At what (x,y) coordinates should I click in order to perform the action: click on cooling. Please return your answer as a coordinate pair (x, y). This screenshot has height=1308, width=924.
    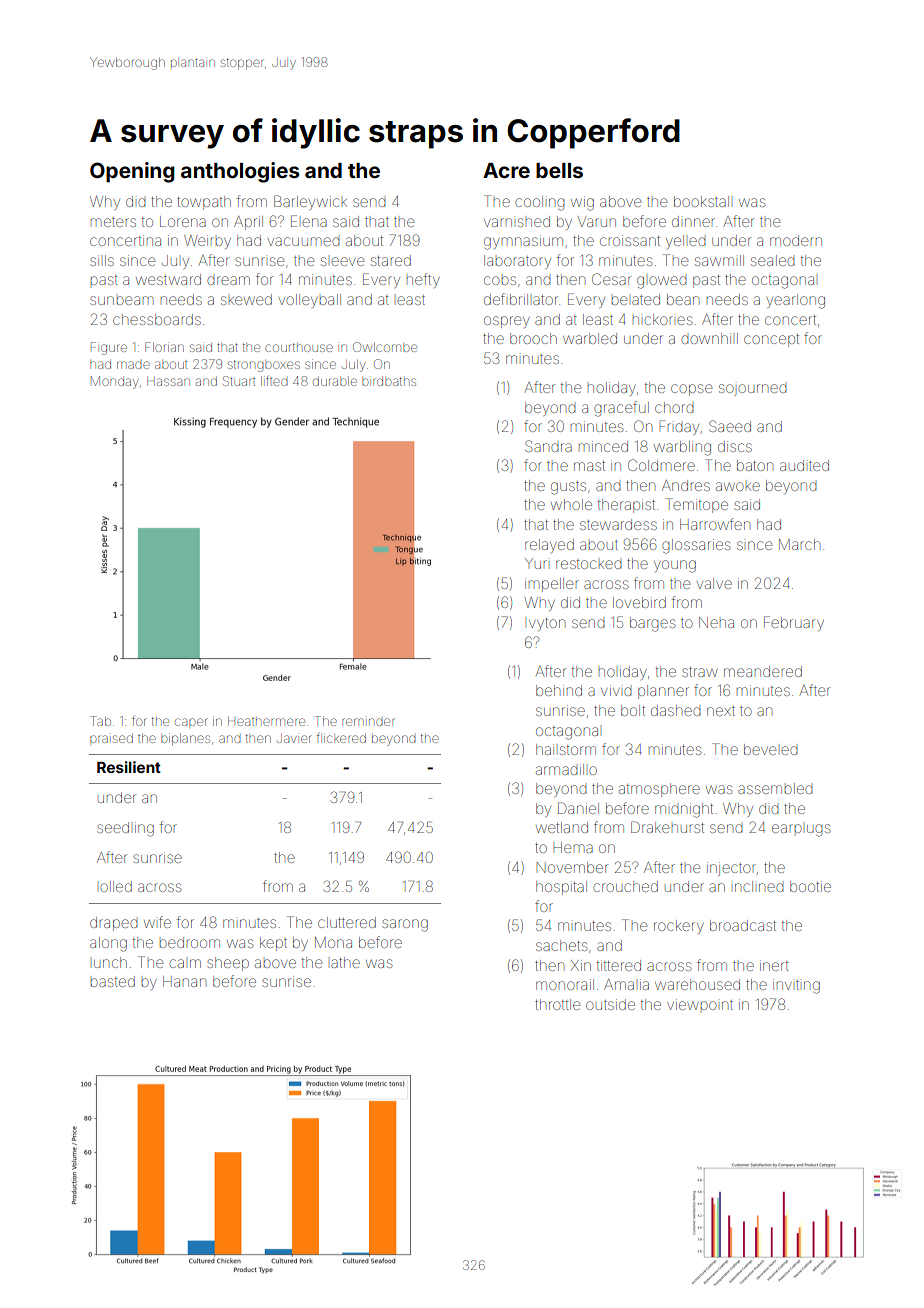
    Looking at the image, I should click on (540, 203).
